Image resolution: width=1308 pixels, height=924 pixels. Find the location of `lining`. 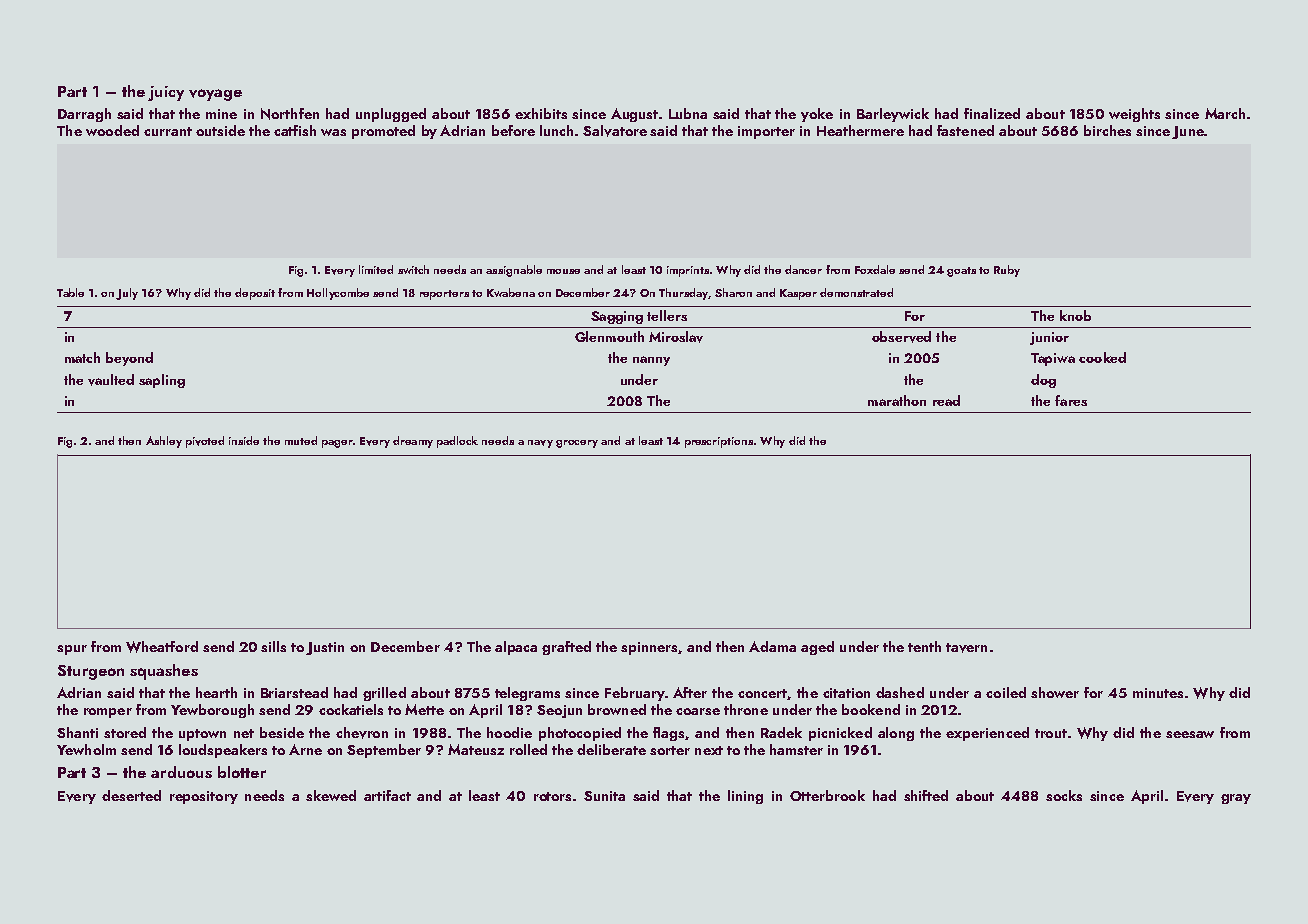

lining is located at coordinates (745, 797).
